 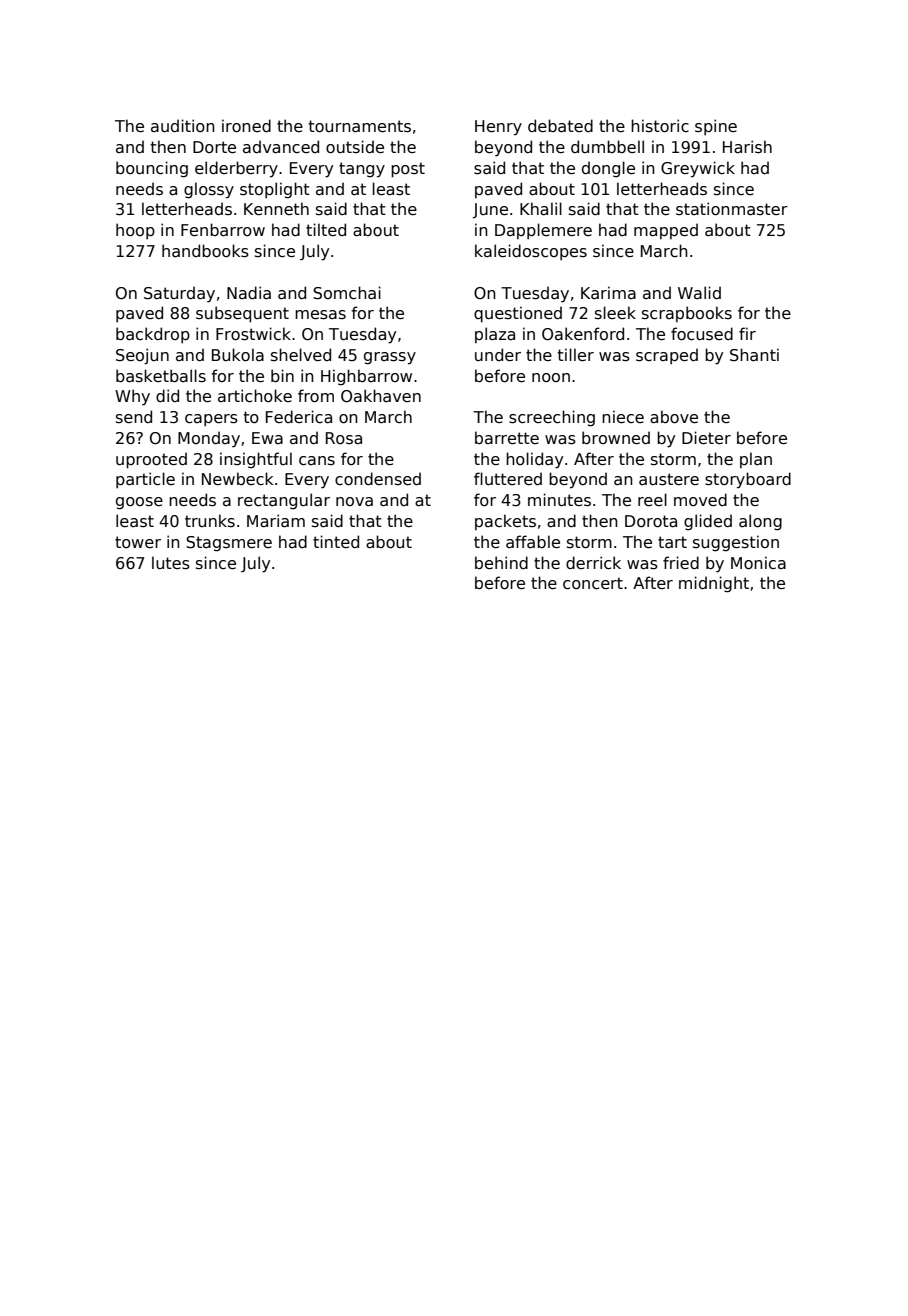 I want to click on debated, so click(x=560, y=126).
